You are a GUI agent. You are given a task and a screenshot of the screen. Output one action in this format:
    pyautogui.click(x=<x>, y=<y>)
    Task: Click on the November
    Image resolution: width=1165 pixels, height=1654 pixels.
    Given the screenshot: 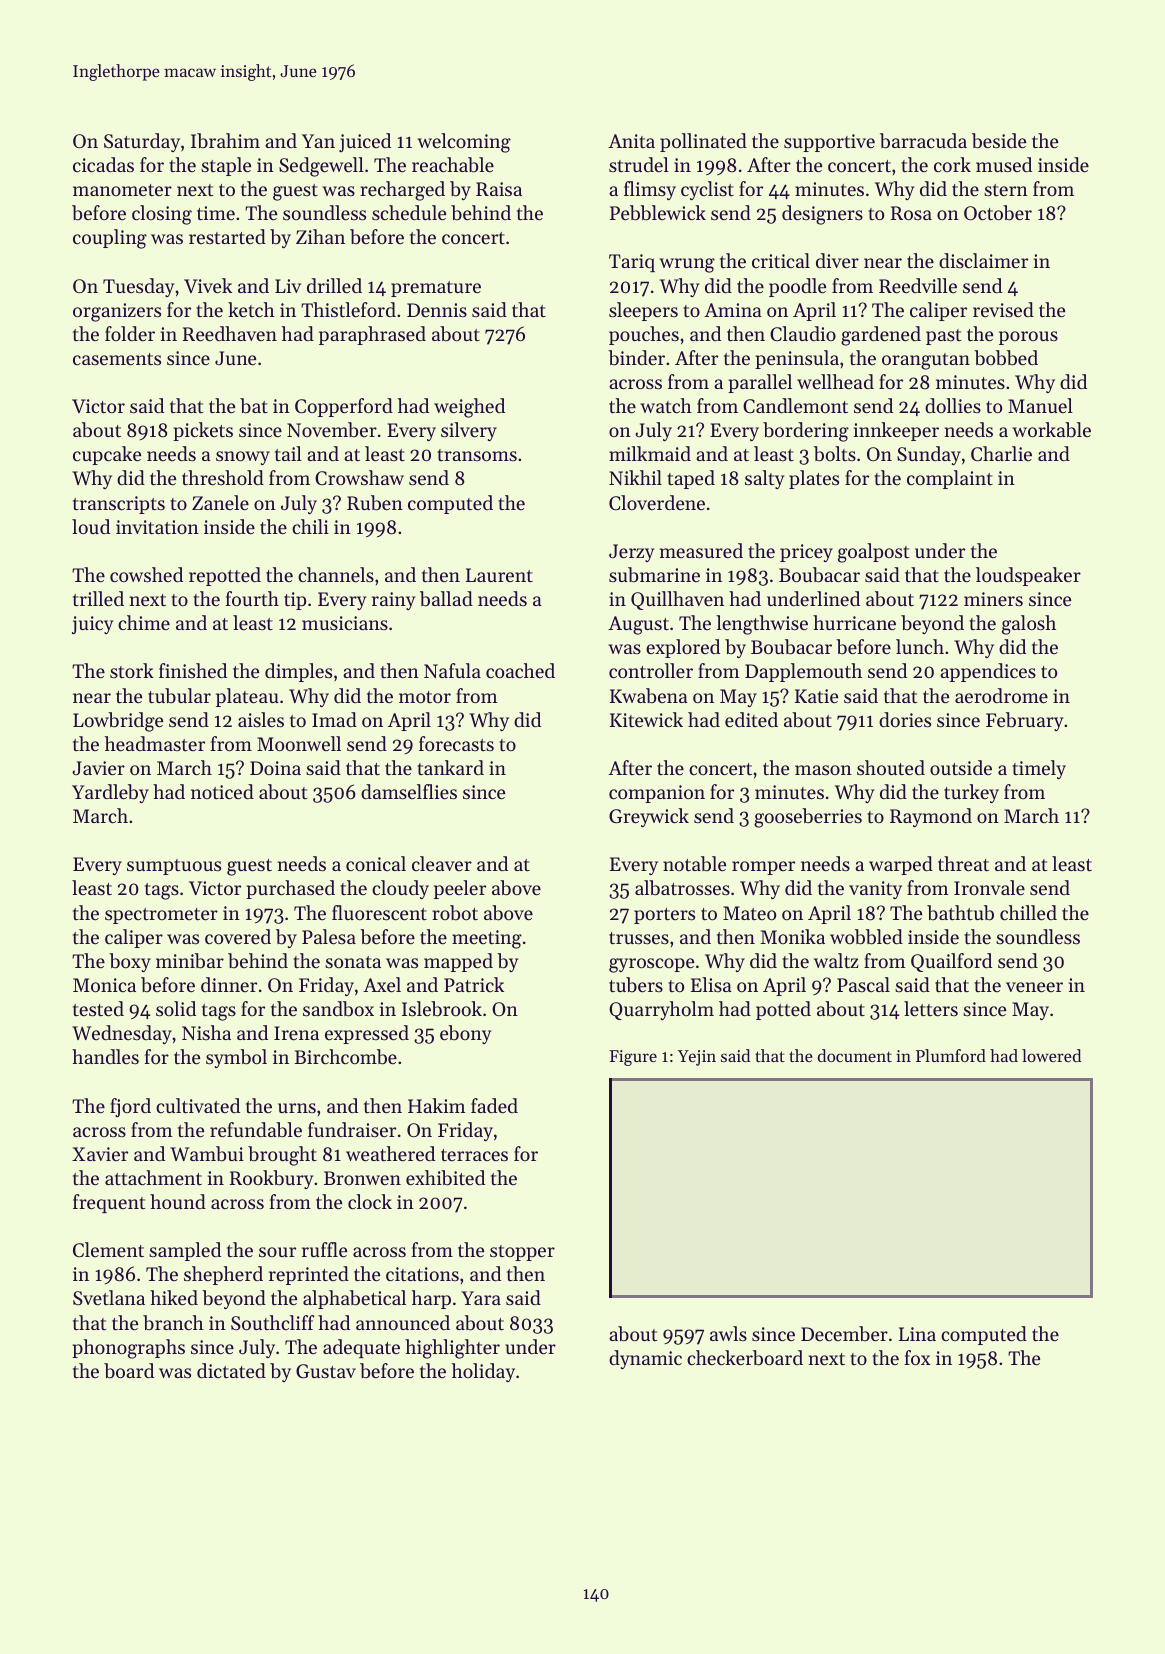 What is the action you would take?
    pyautogui.click(x=332, y=430)
